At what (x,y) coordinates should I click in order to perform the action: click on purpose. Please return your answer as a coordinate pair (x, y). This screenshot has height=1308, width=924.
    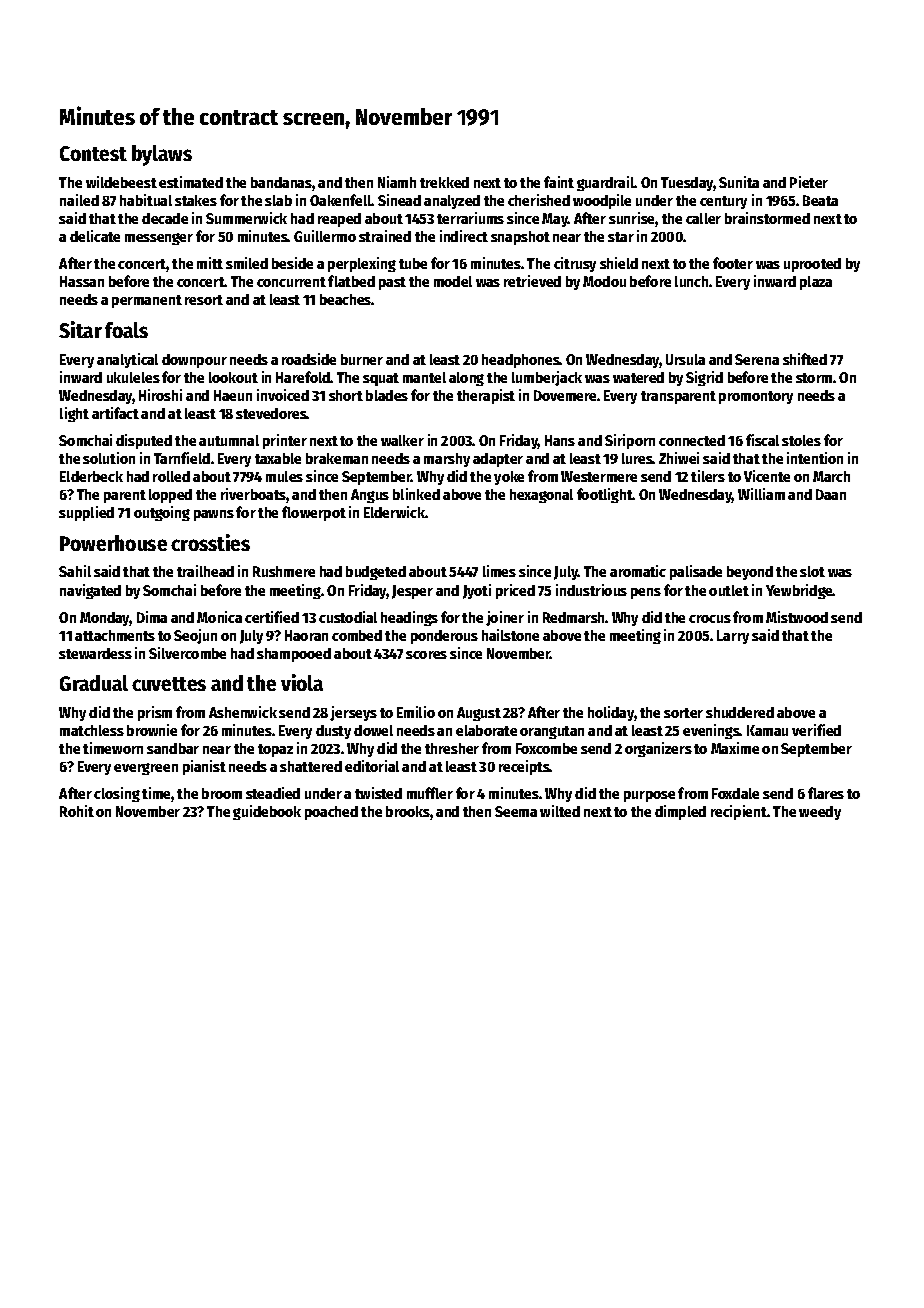
    Looking at the image, I should click on (649, 796).
